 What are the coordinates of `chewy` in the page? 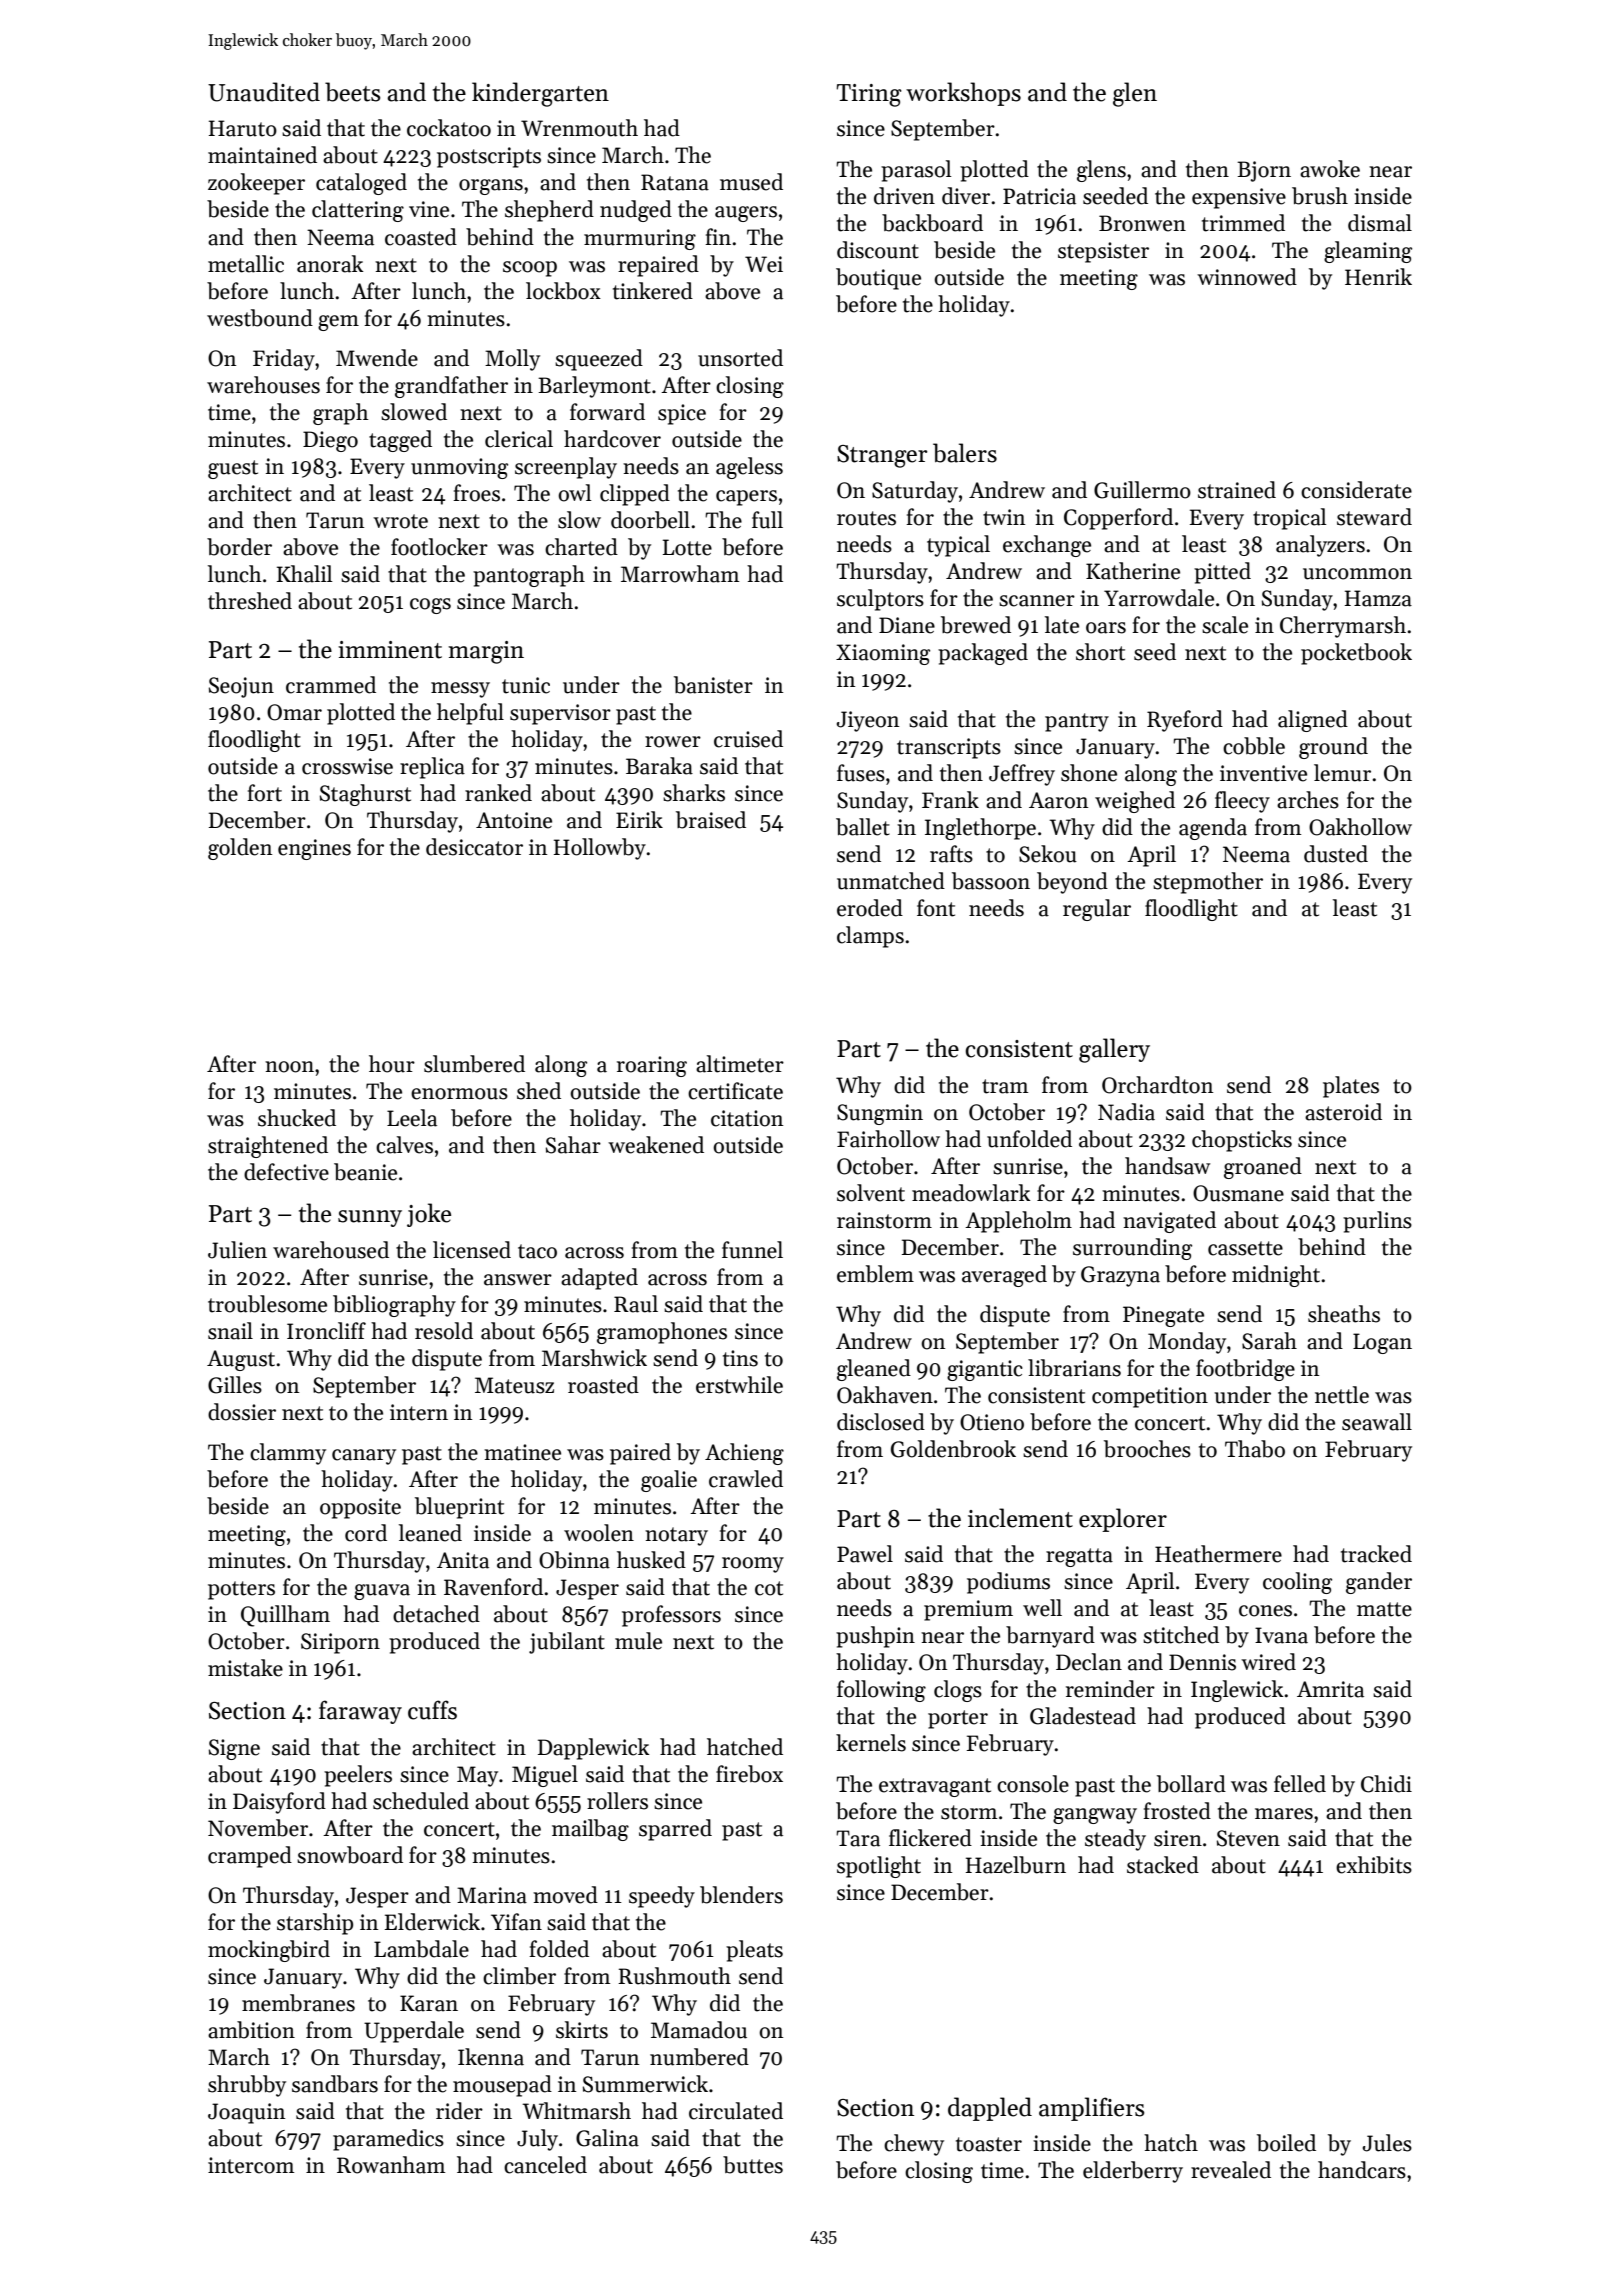 It's located at (914, 2145).
